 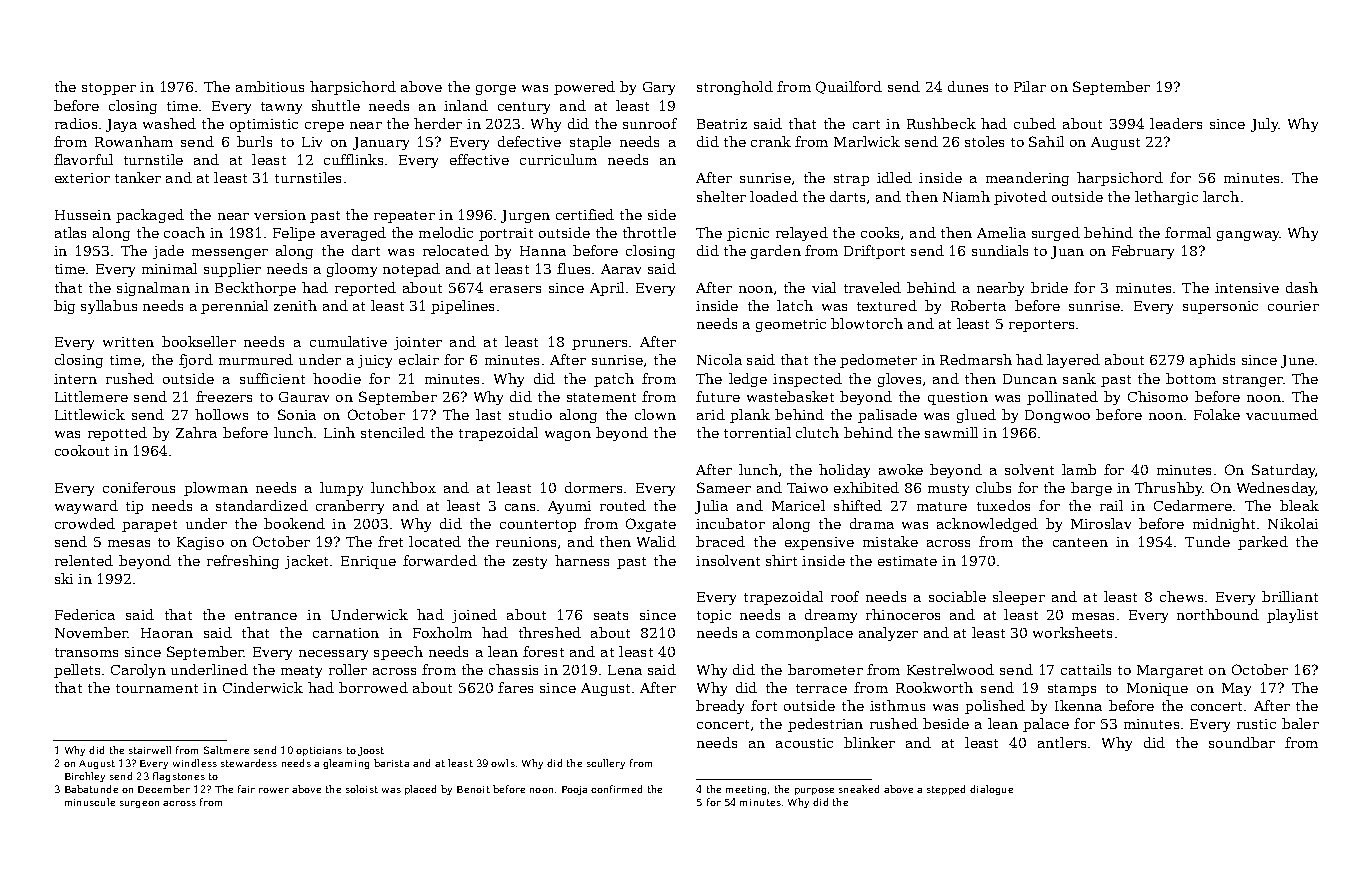 What do you see at coordinates (621, 269) in the screenshot?
I see `Aarav` at bounding box center [621, 269].
